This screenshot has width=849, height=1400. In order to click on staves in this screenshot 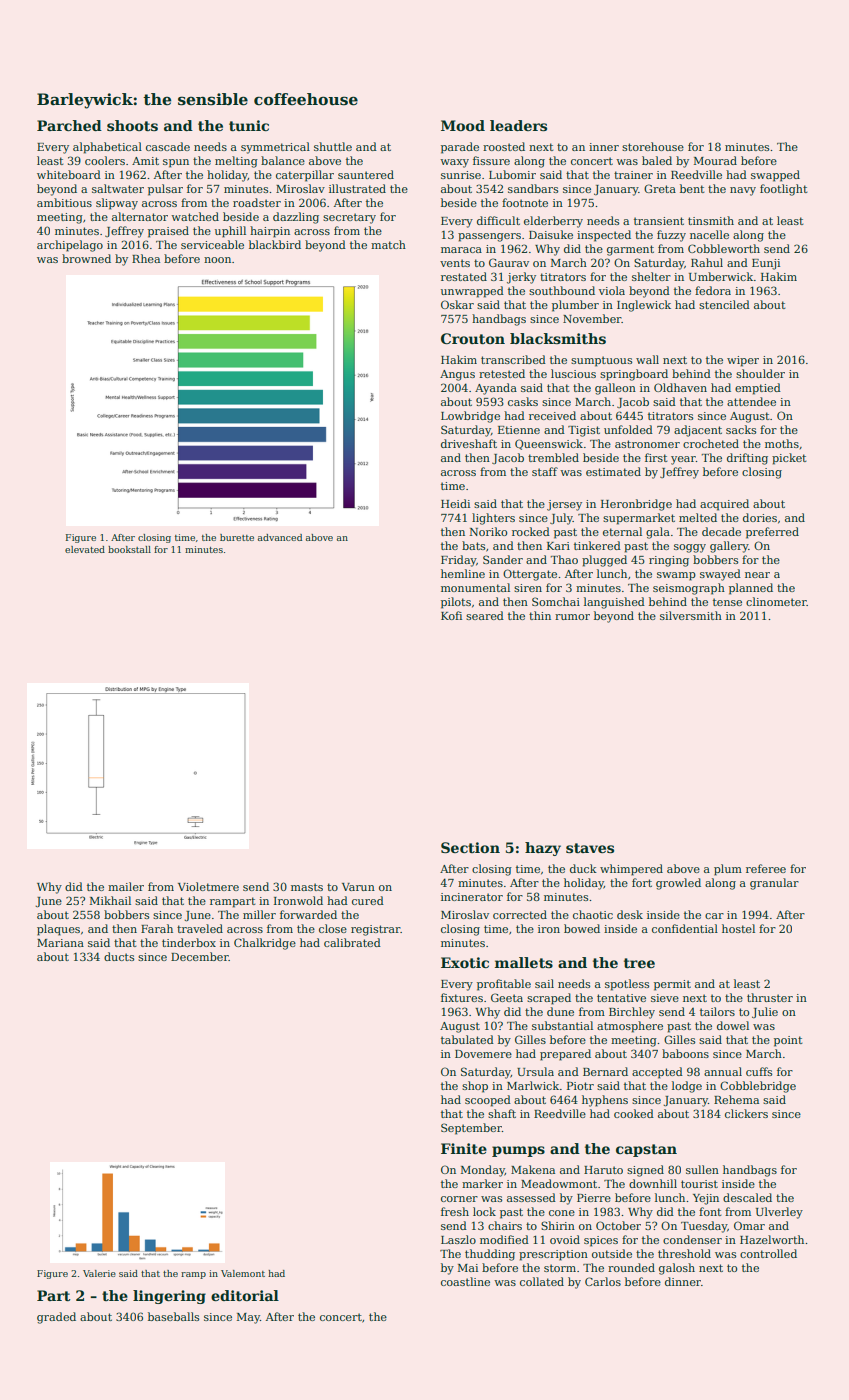, I will do `click(590, 848)`.
